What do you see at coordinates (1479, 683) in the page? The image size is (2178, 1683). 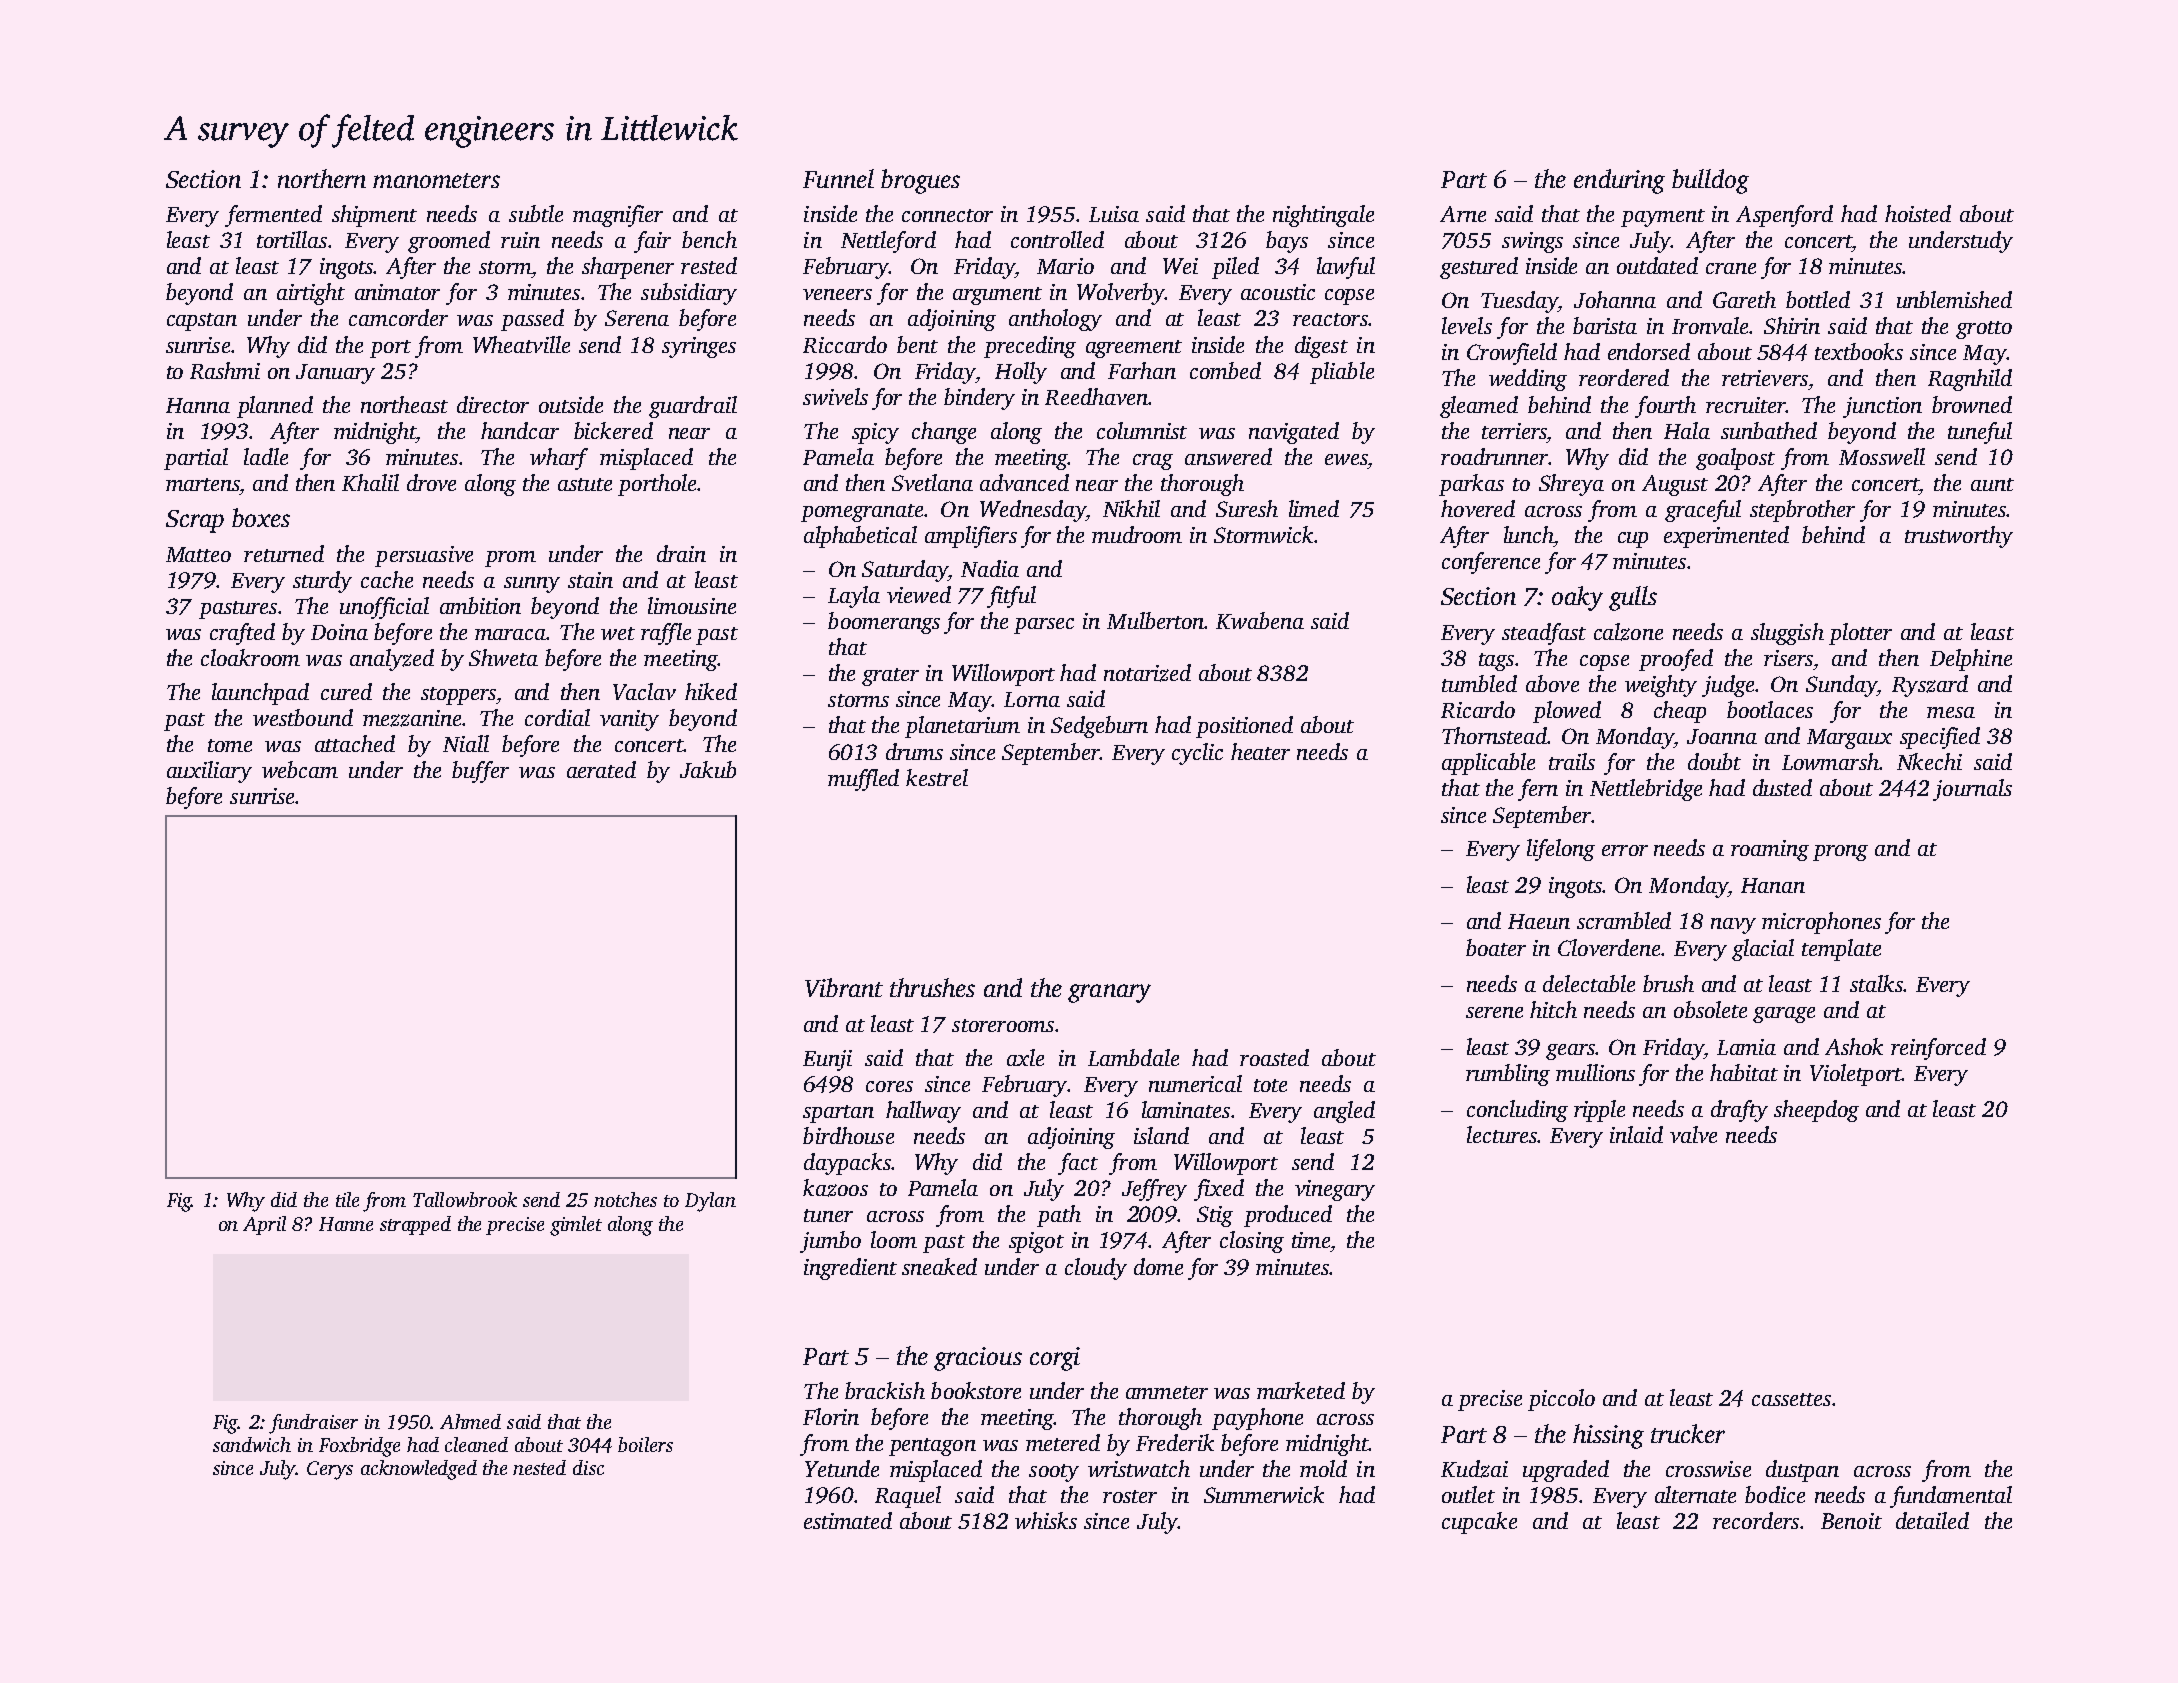 I see `tumbled` at bounding box center [1479, 683].
